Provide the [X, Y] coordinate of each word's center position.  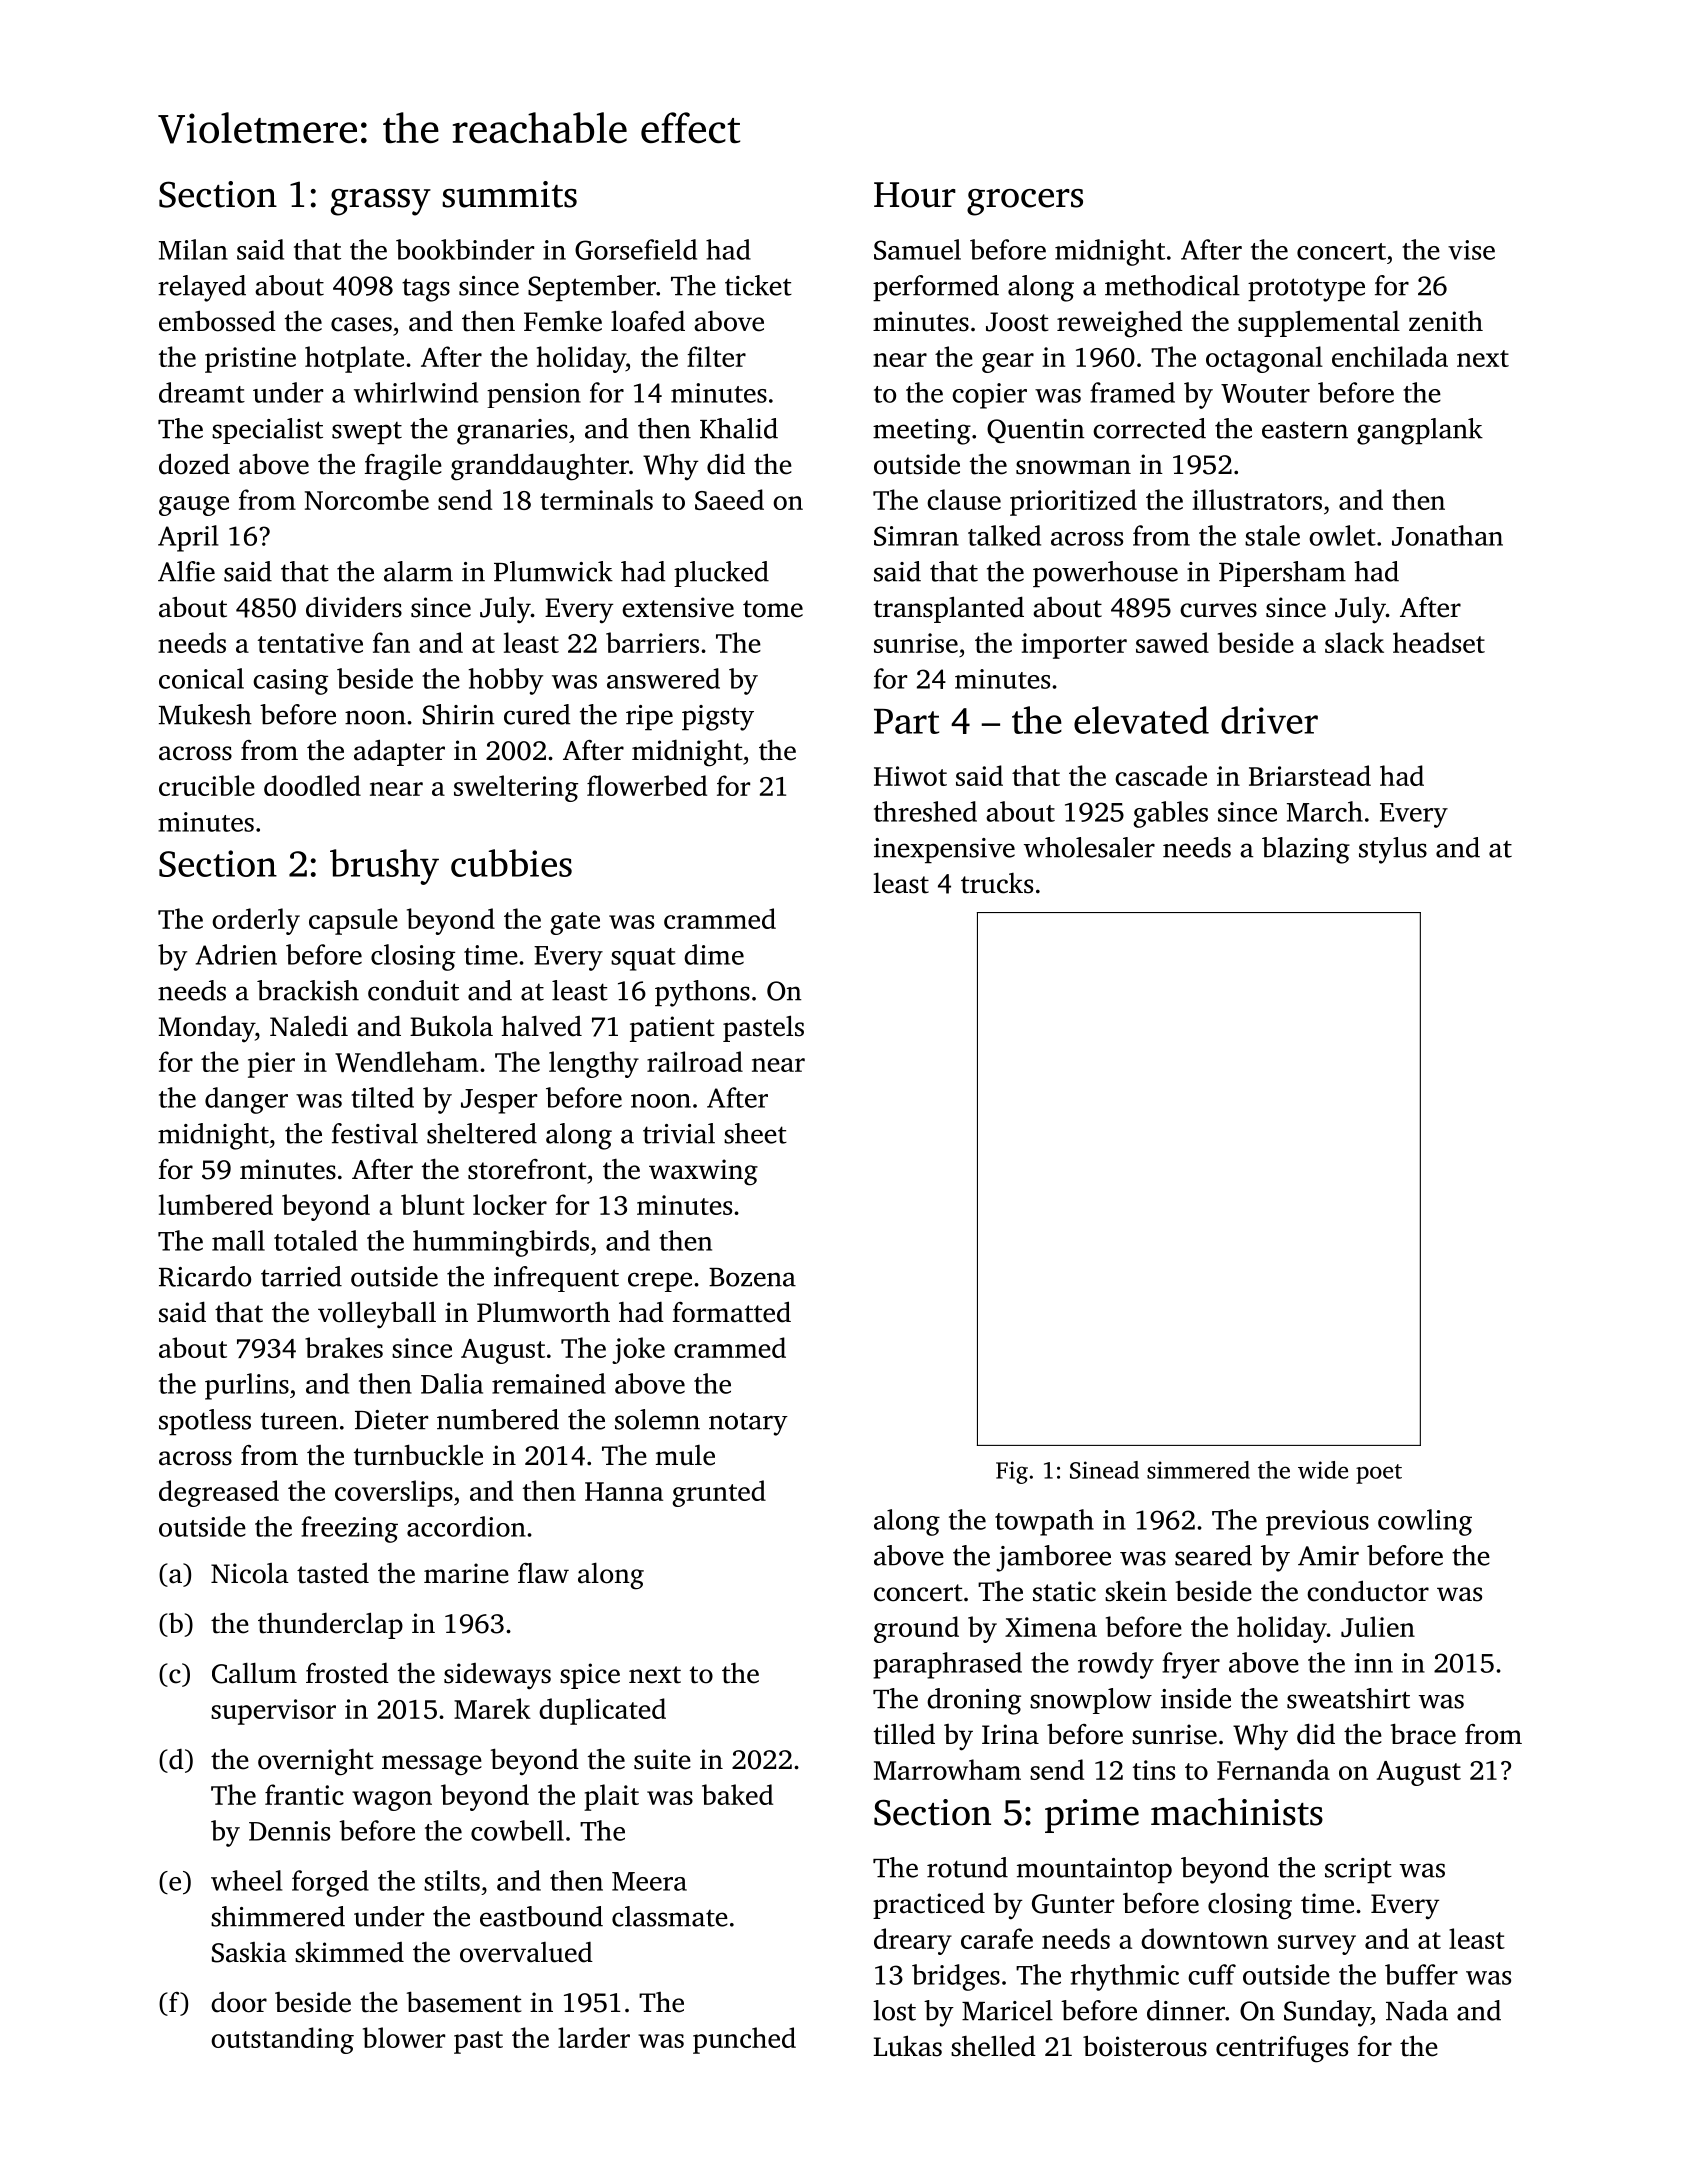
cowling [1425, 1522]
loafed [648, 321]
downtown [1204, 1938]
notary [748, 1424]
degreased [219, 1493]
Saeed [729, 499]
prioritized [1073, 502]
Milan [193, 249]
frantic [304, 1794]
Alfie [186, 571]
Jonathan [1447, 535]
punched [744, 2040]
